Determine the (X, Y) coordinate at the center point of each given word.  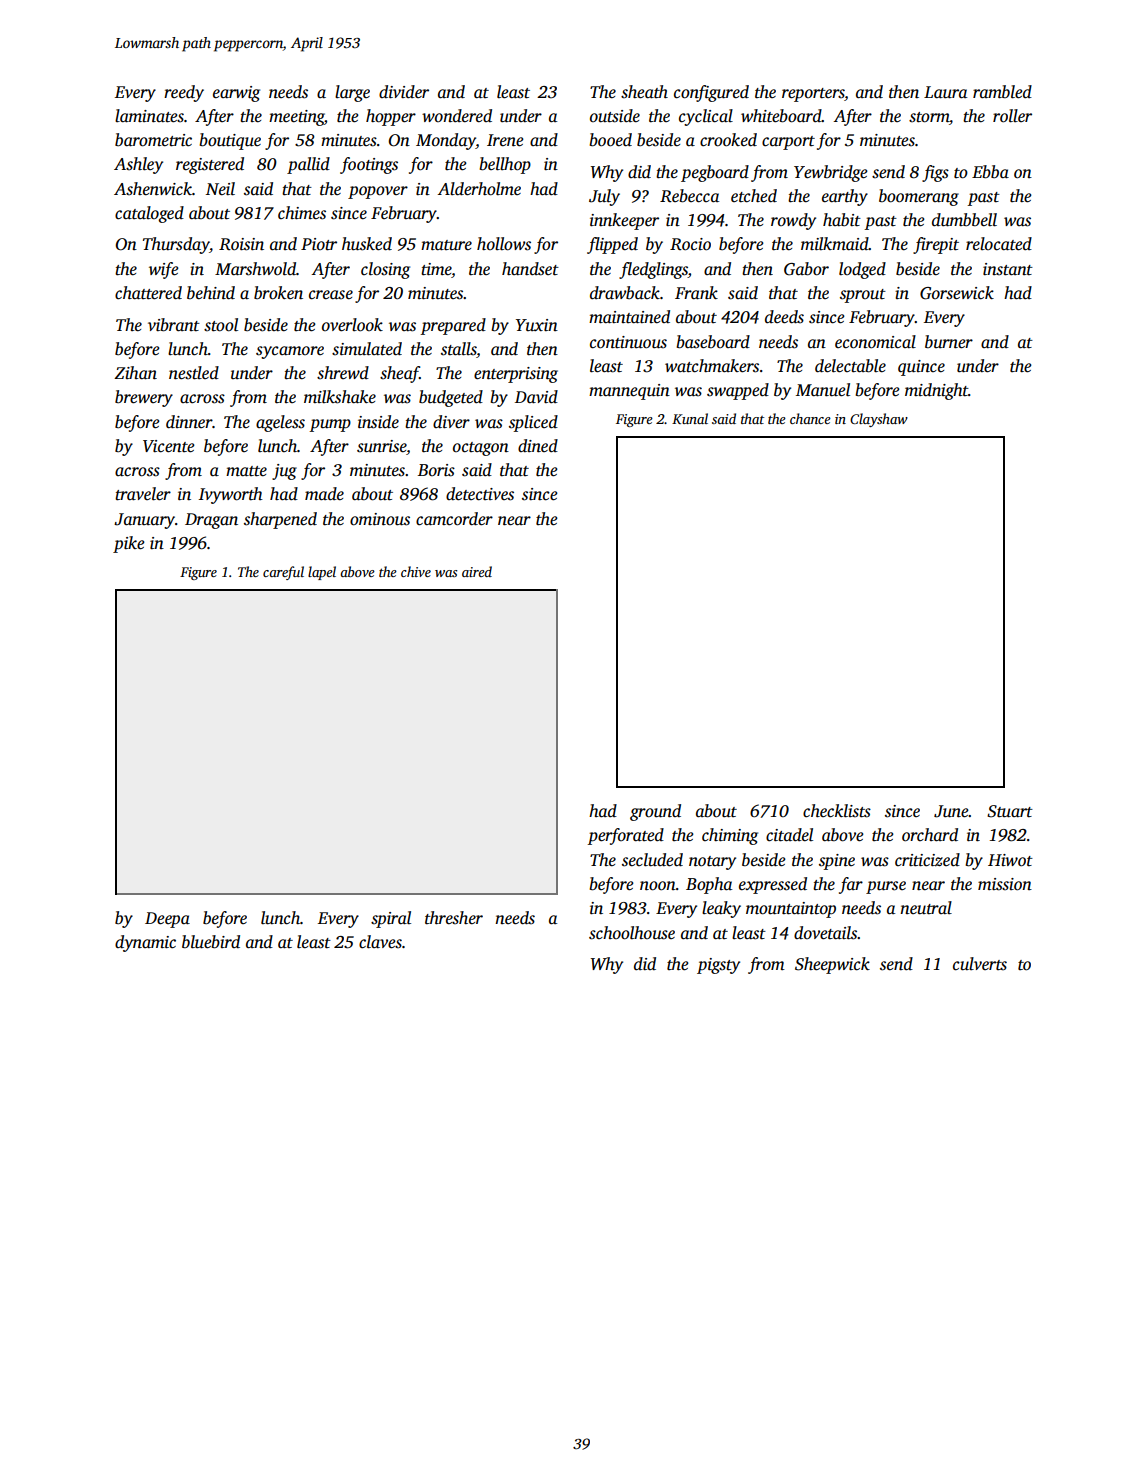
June (951, 811)
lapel (322, 573)
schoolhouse (632, 933)
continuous (628, 342)
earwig (236, 94)
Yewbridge (831, 173)
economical (875, 342)
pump (330, 425)
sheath (644, 92)
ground (655, 812)
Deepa (167, 920)
